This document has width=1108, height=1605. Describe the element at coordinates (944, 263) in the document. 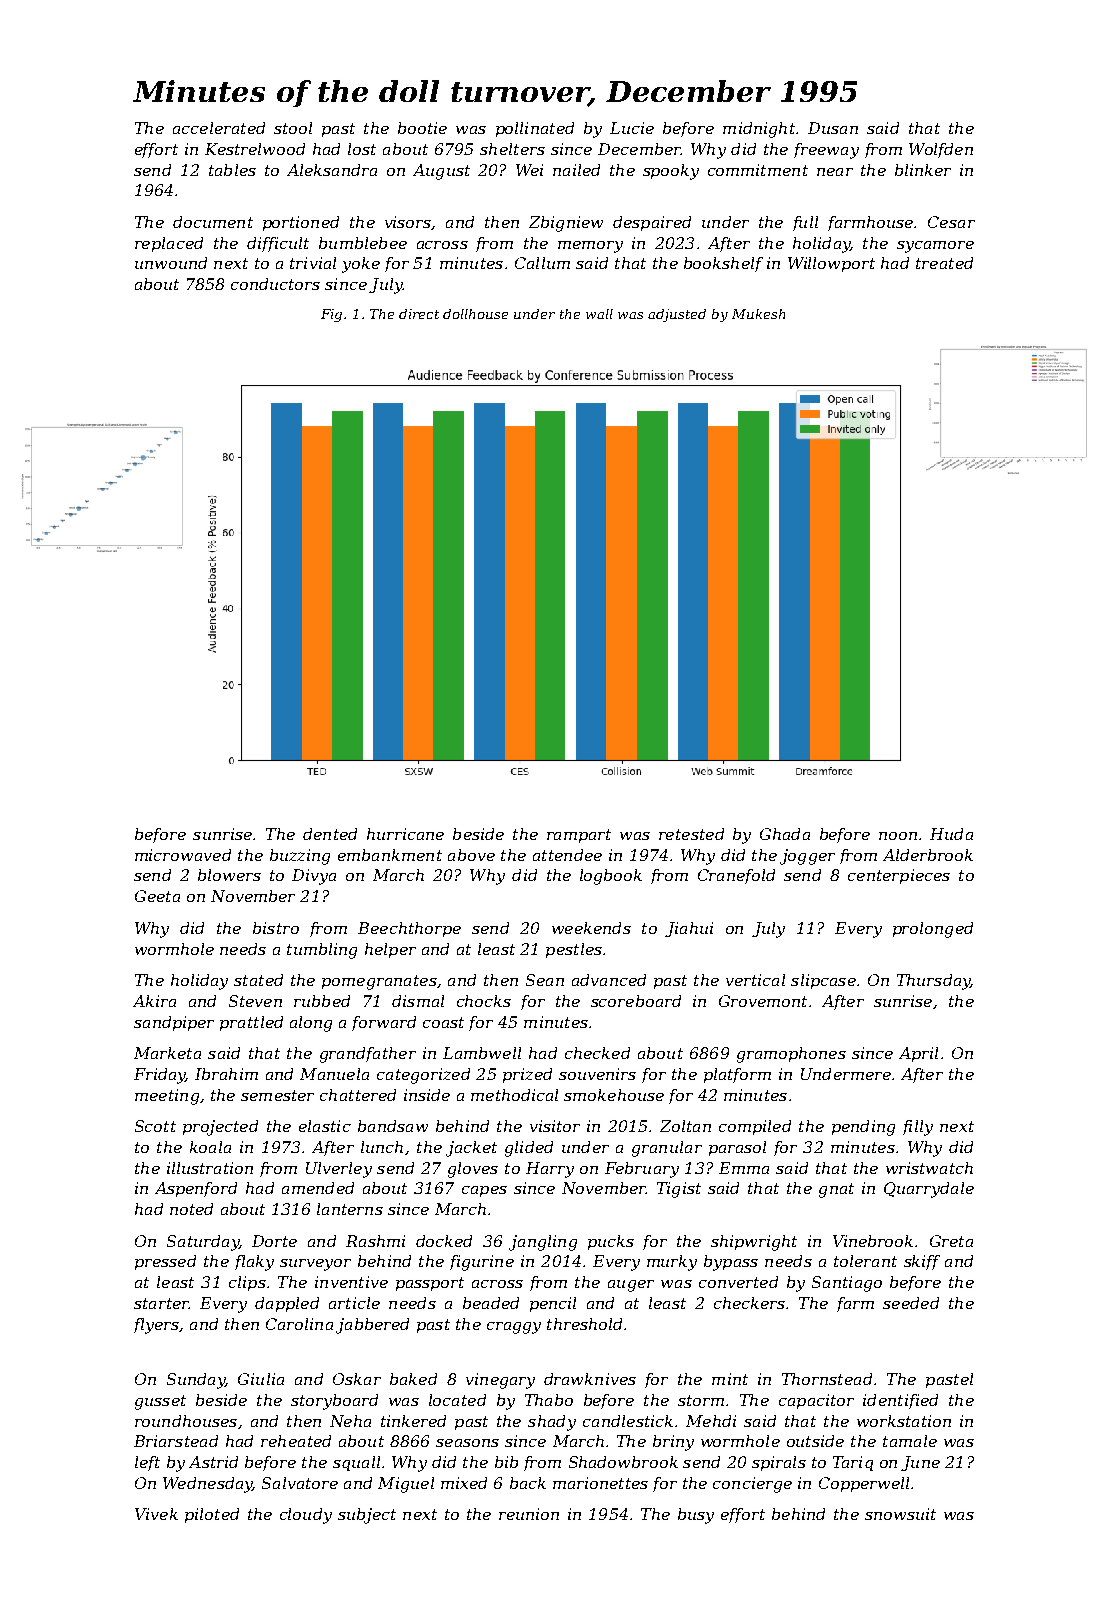

I see `treated` at that location.
